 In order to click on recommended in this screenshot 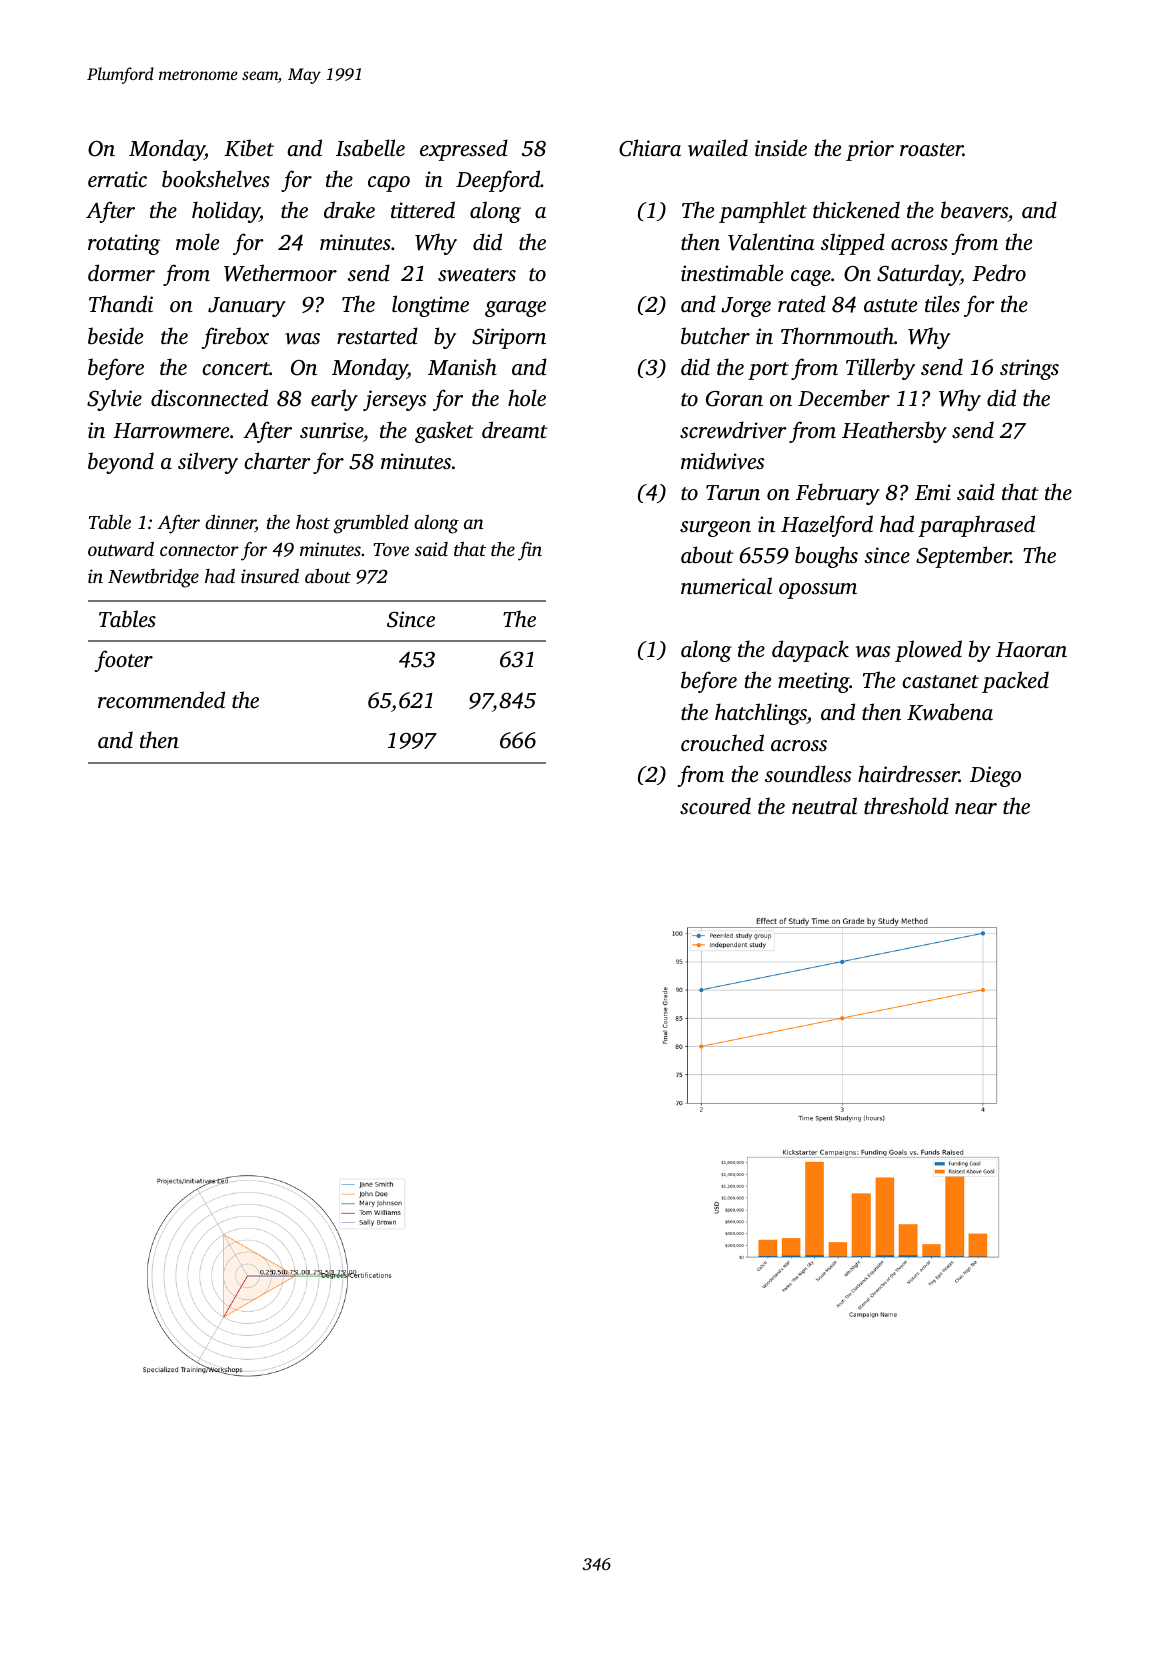, I will do `click(161, 699)`.
